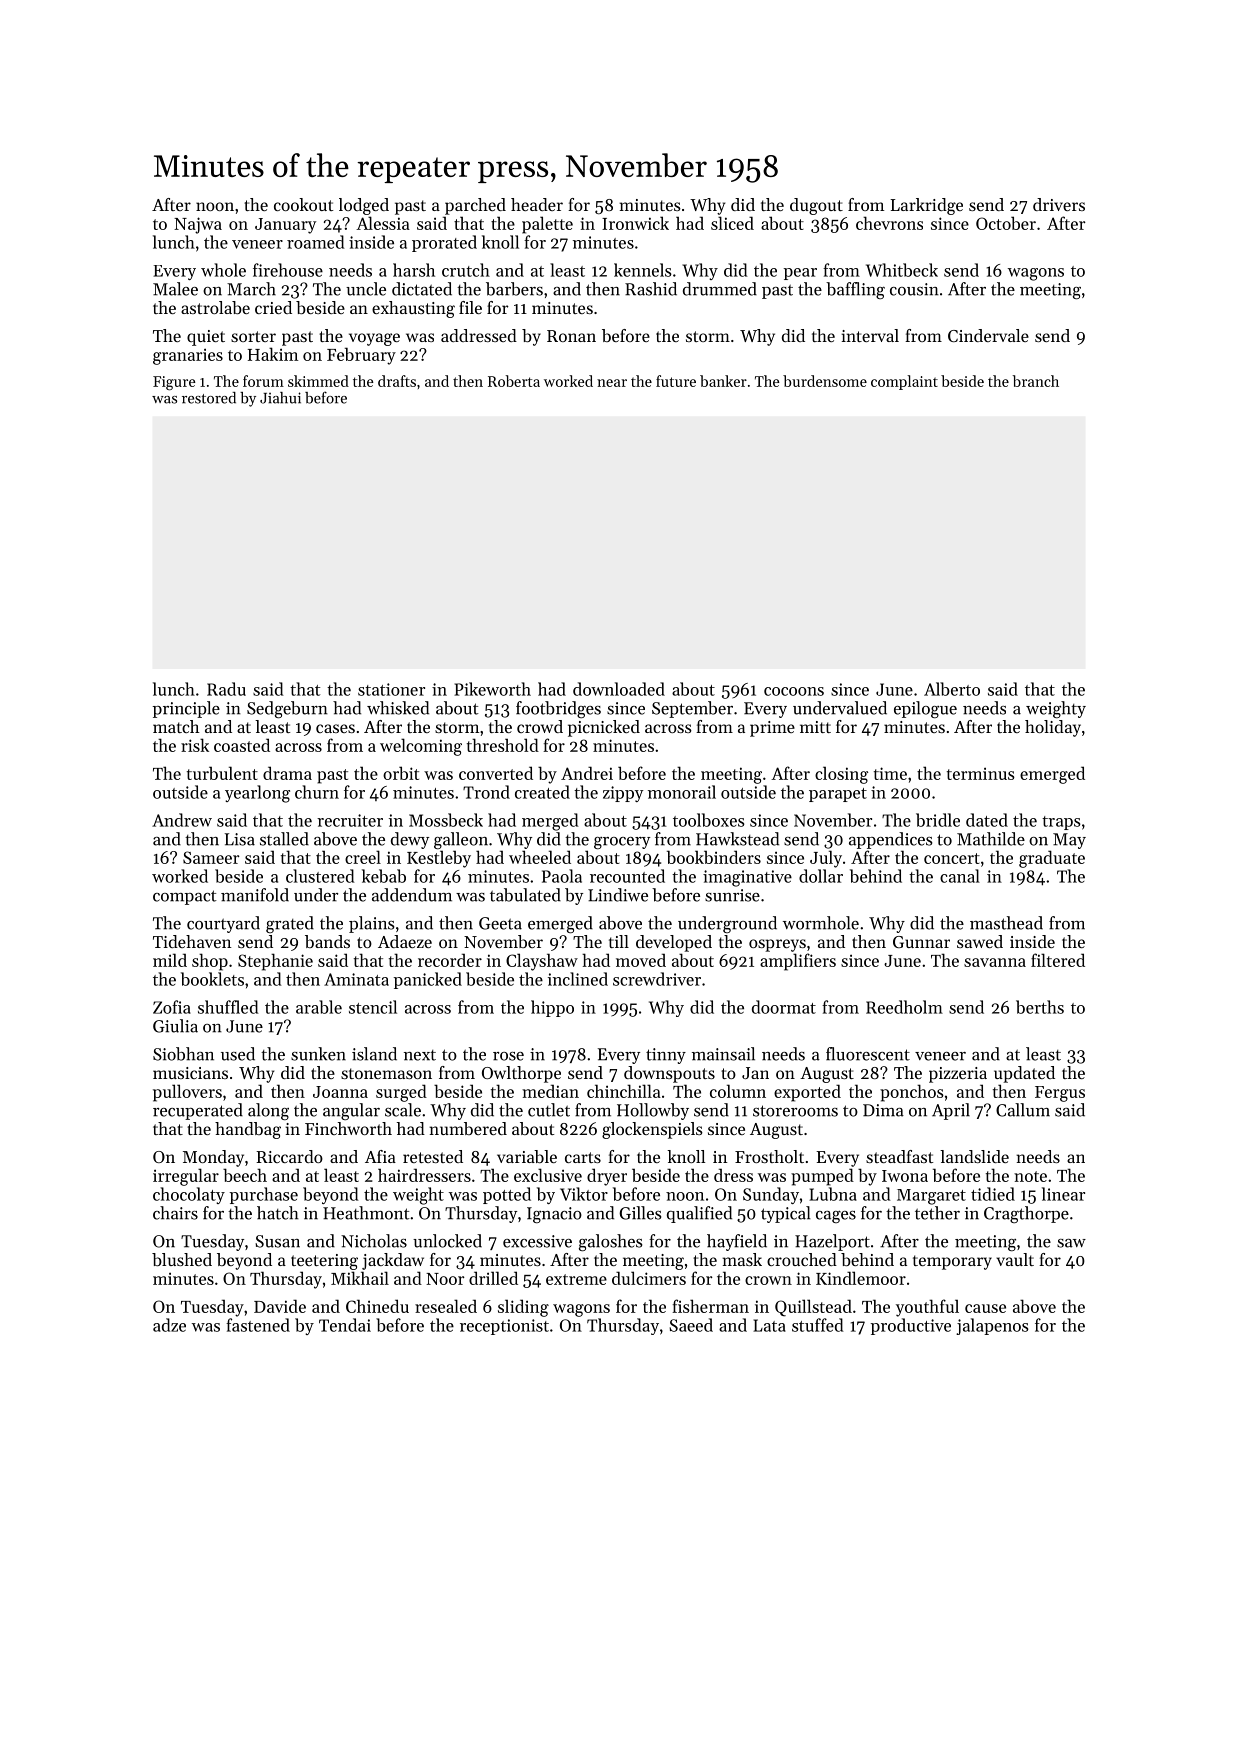  I want to click on purchase, so click(264, 1195).
